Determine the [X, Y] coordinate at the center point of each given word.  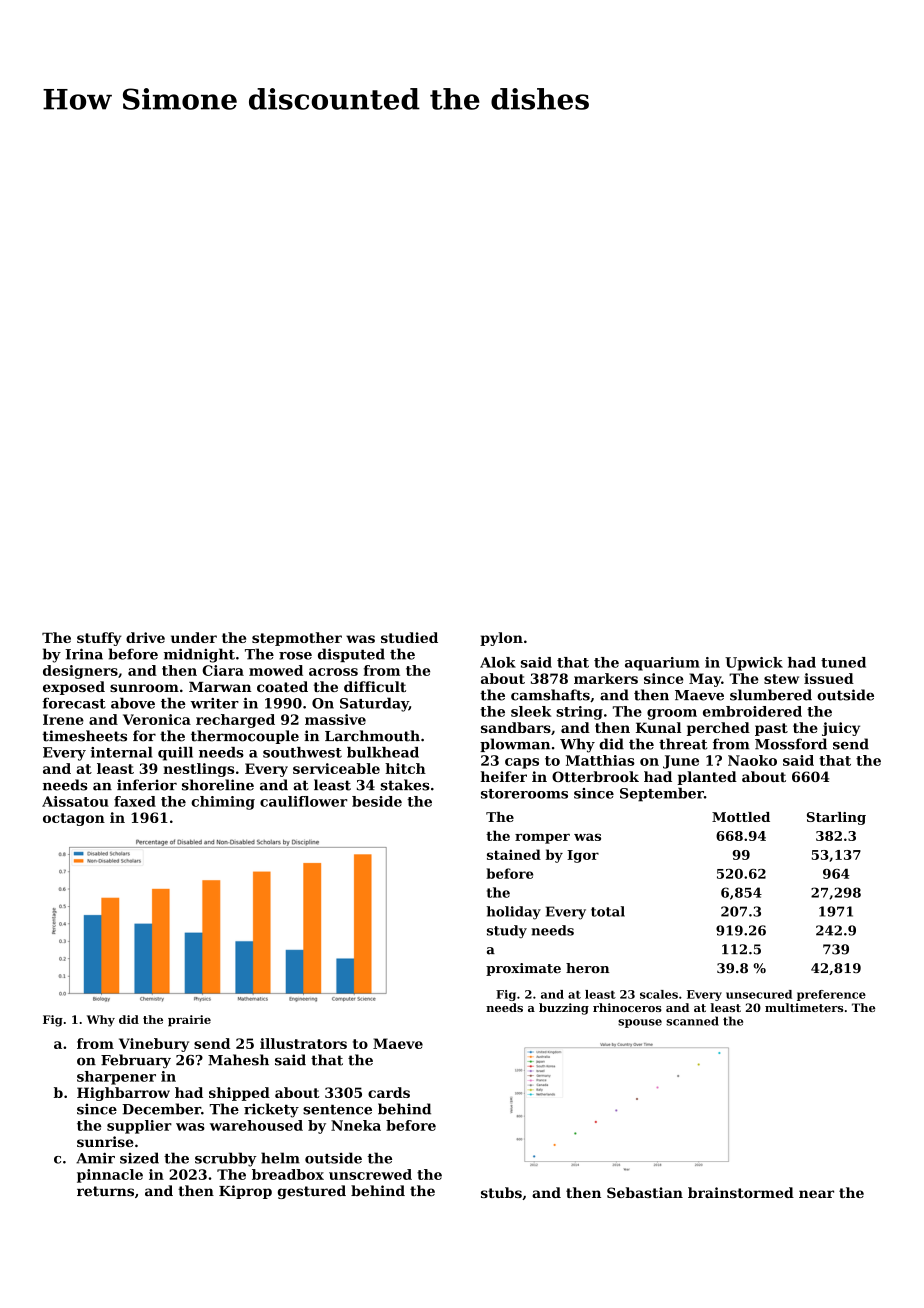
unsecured [759, 994]
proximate [523, 969]
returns [105, 1191]
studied [409, 637]
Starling [836, 818]
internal [121, 752]
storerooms [524, 794]
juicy [841, 729]
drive [145, 637]
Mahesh [238, 1060]
